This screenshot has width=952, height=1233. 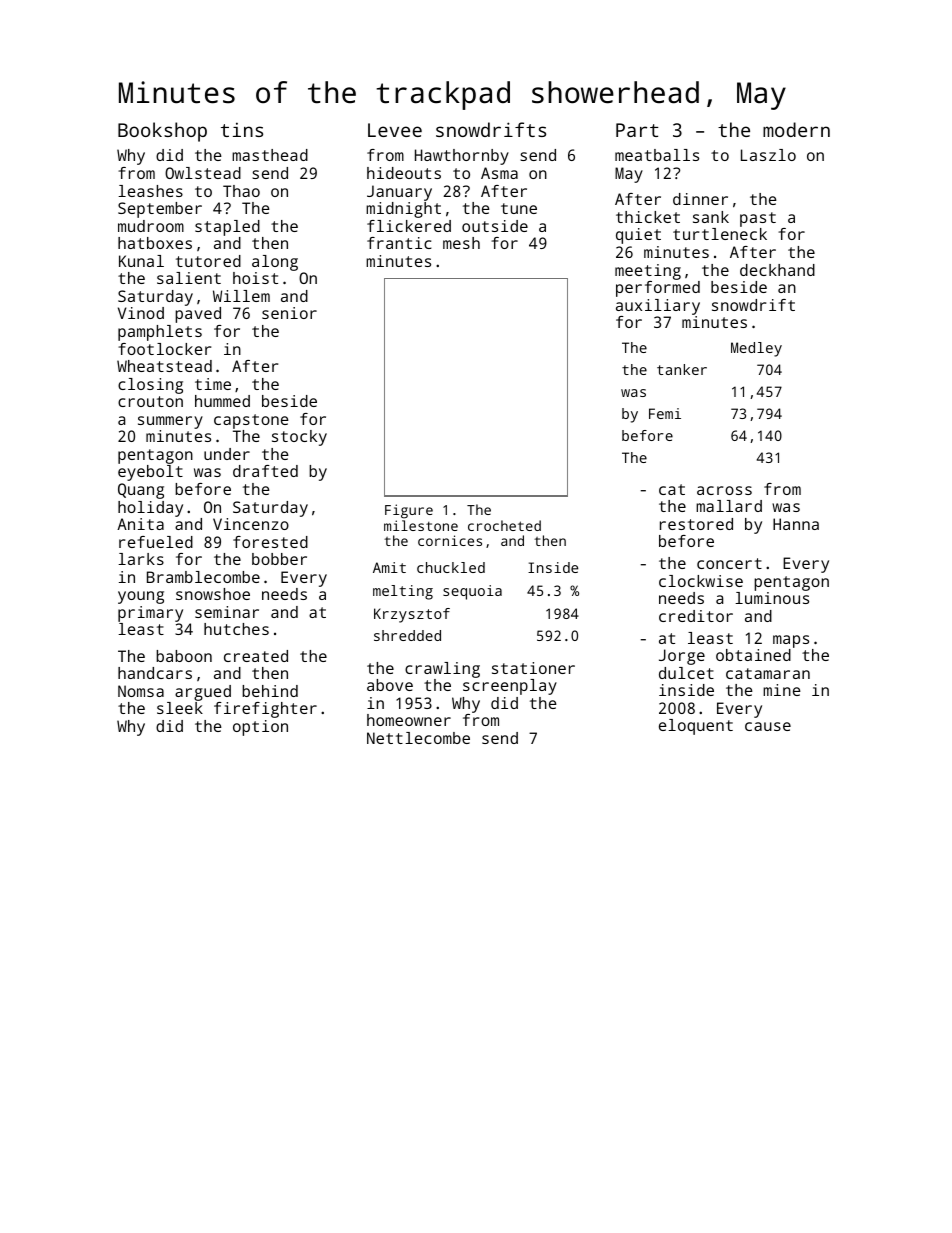 I want to click on Laszlo, so click(x=768, y=155).
